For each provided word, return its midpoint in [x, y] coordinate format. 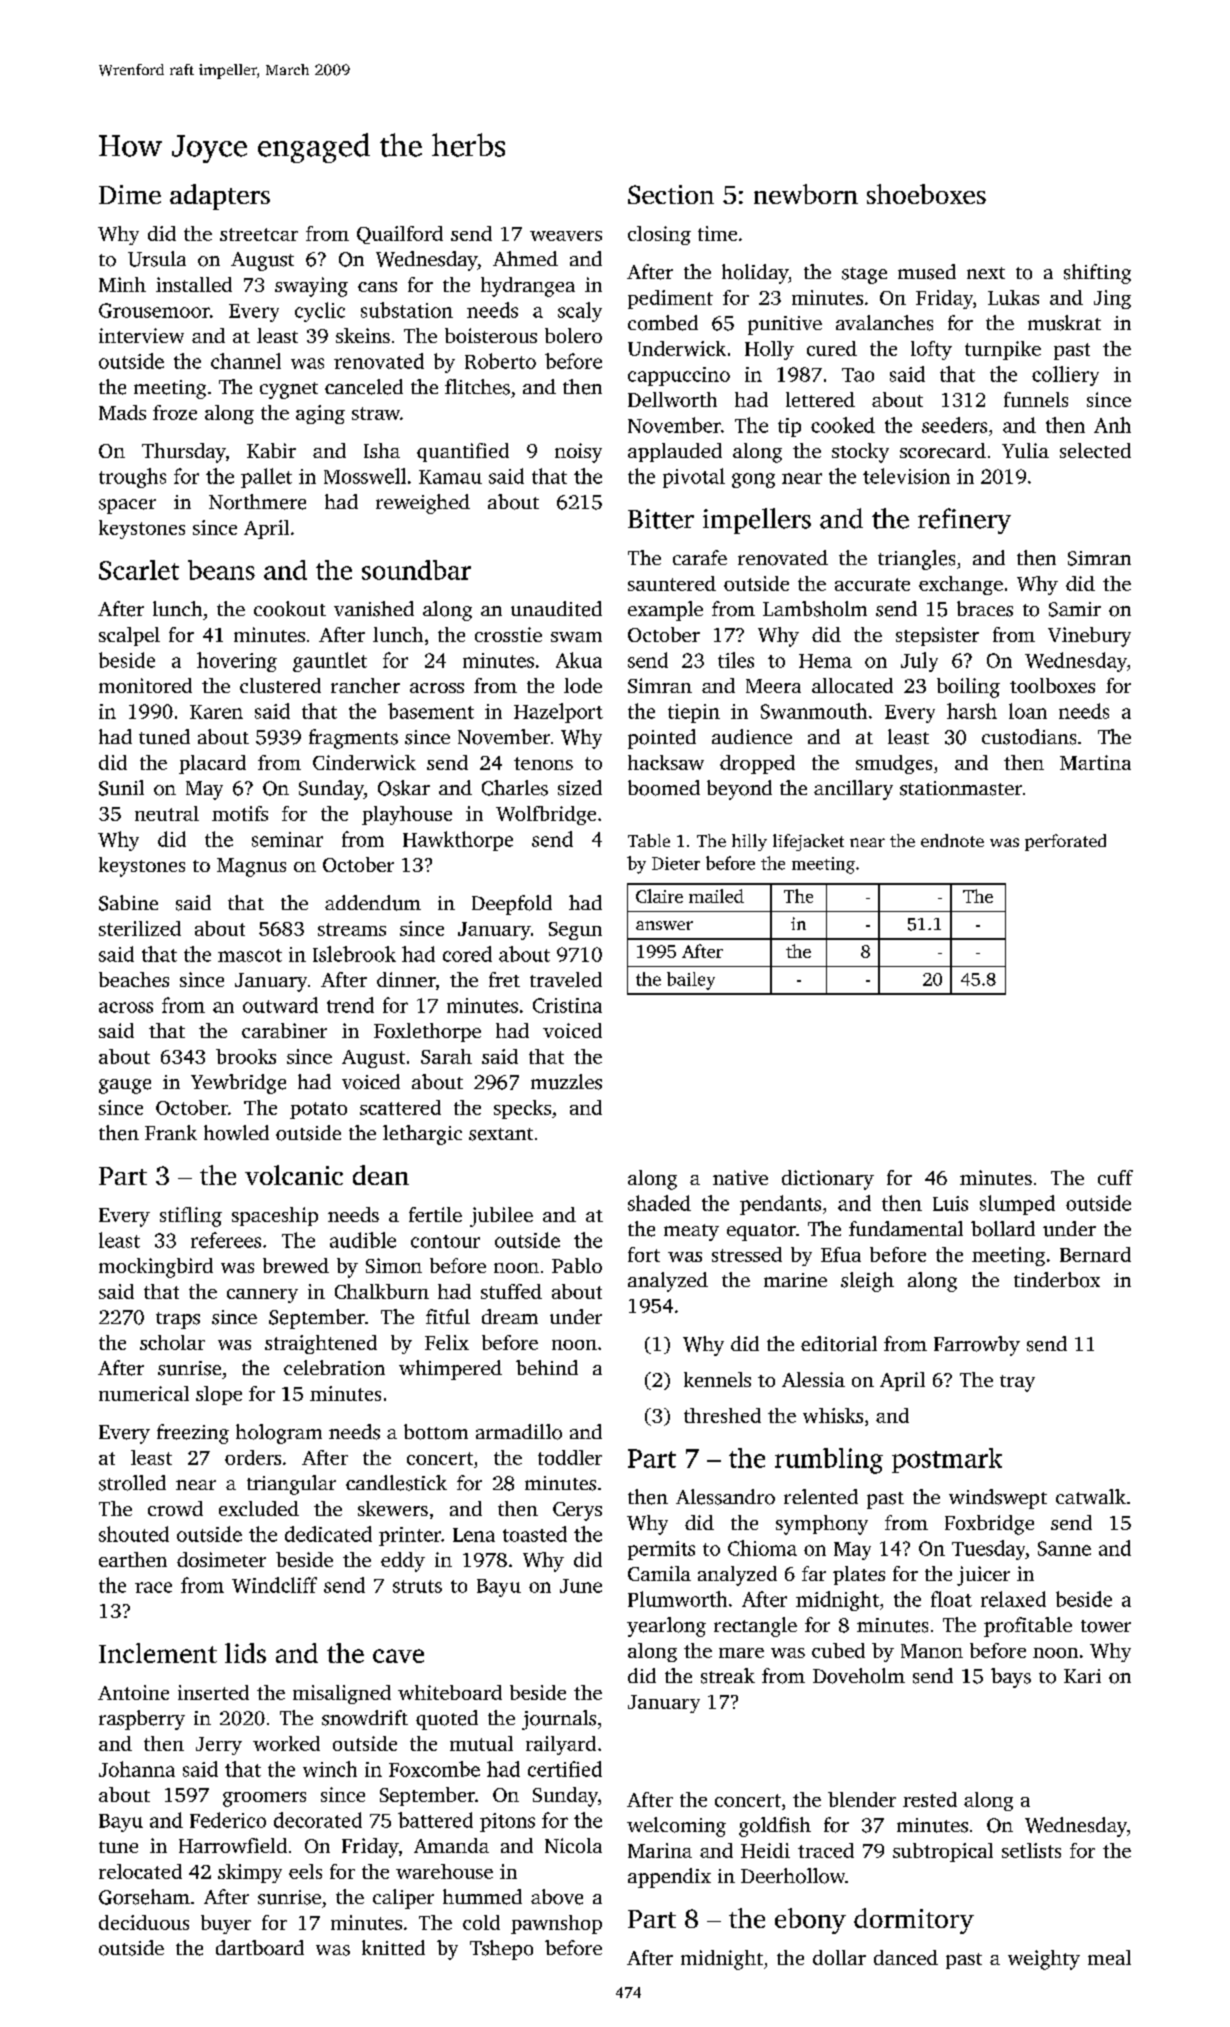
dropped [757, 764]
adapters [220, 197]
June [581, 1586]
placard [212, 764]
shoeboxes [926, 194]
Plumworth [677, 1599]
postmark [947, 1460]
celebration [334, 1368]
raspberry [142, 1720]
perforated [1065, 842]
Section [671, 194]
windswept [998, 1499]
